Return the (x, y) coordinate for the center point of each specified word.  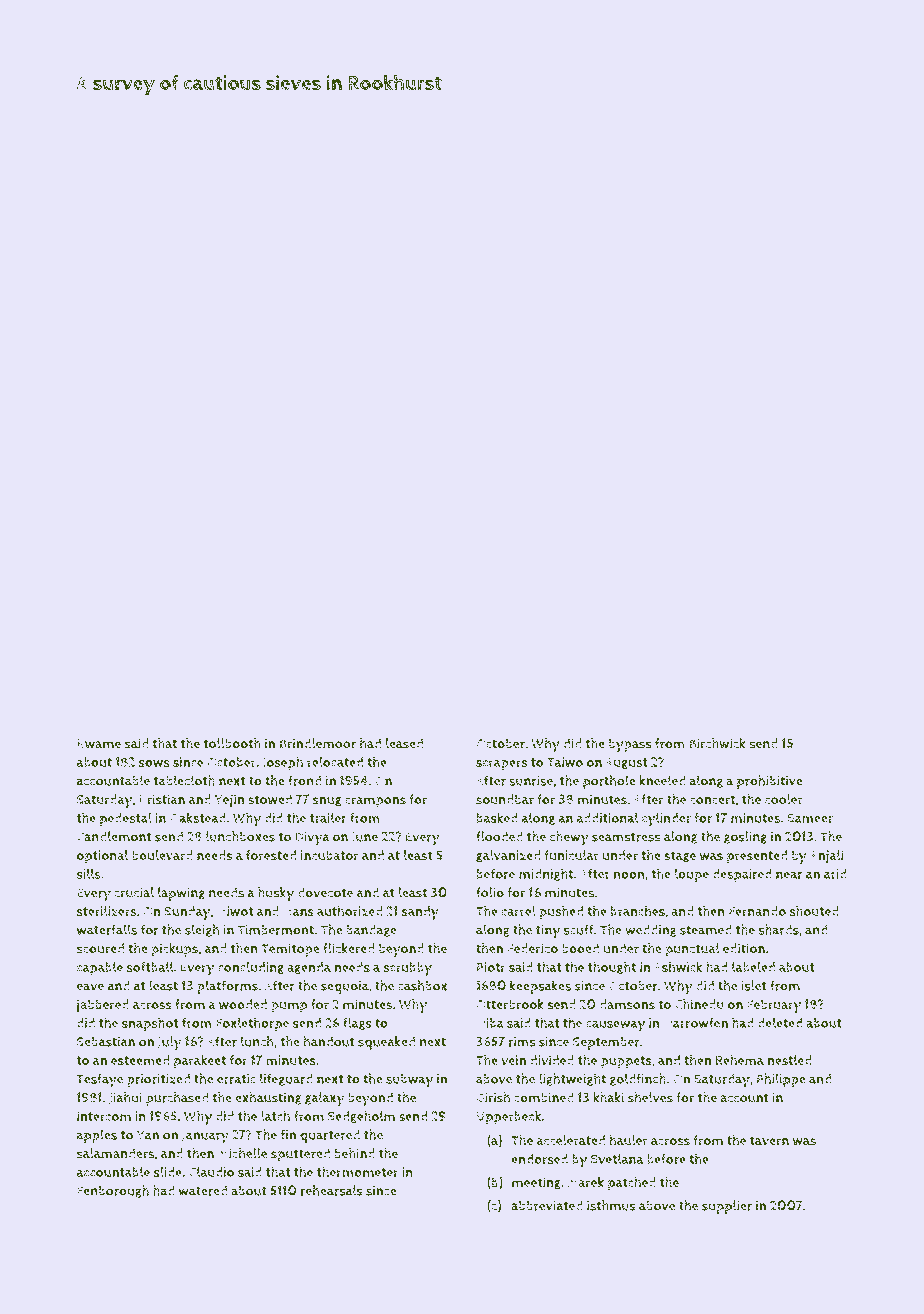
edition (744, 948)
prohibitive (770, 782)
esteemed (140, 1060)
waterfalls (107, 929)
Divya (312, 838)
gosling (745, 837)
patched (632, 1184)
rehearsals (332, 1190)
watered (203, 1190)
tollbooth (232, 743)
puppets (626, 1062)
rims (522, 1042)
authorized (350, 911)
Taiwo (565, 762)
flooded (499, 836)
